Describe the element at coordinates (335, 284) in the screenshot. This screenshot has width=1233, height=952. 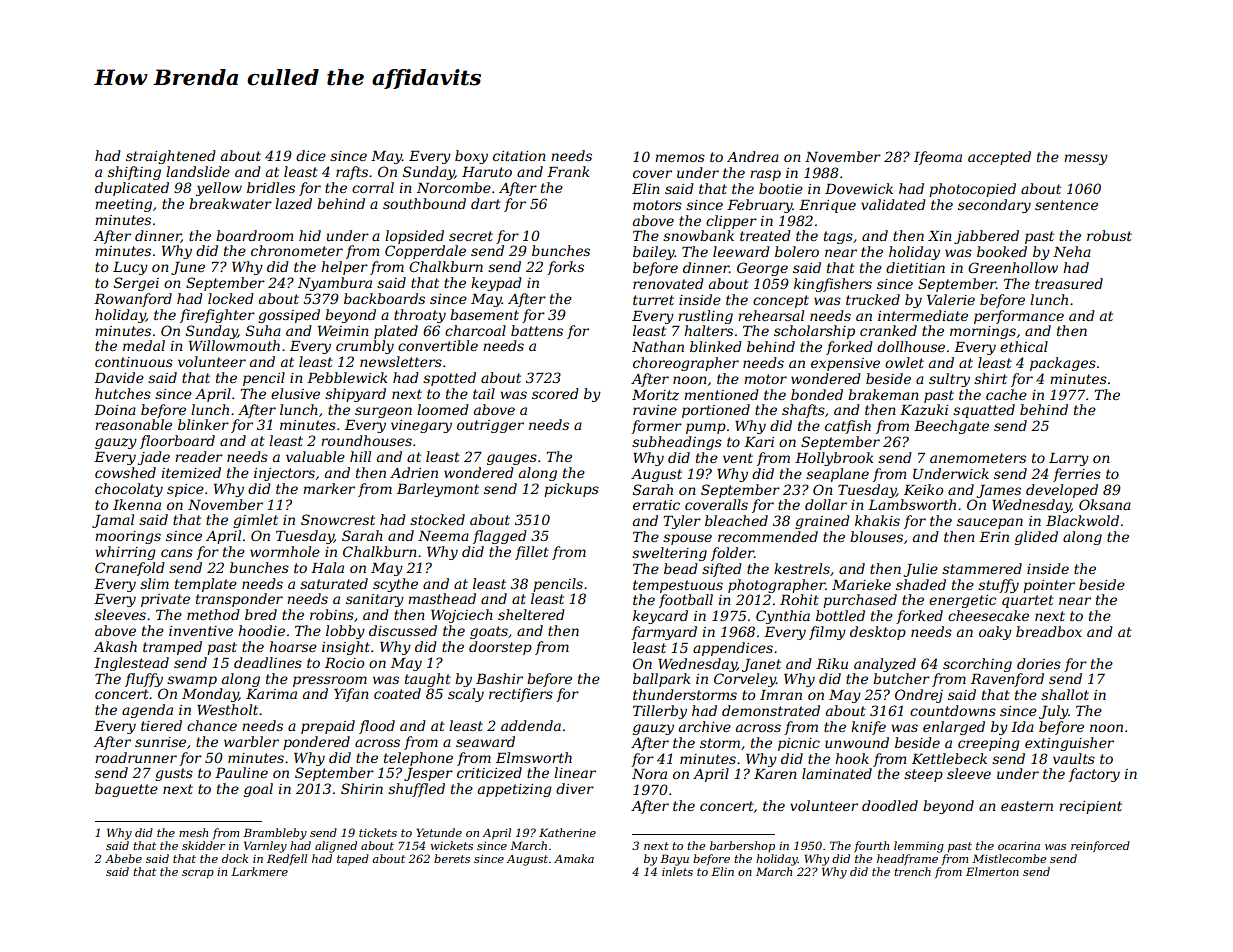
I see `Nyambura` at that location.
